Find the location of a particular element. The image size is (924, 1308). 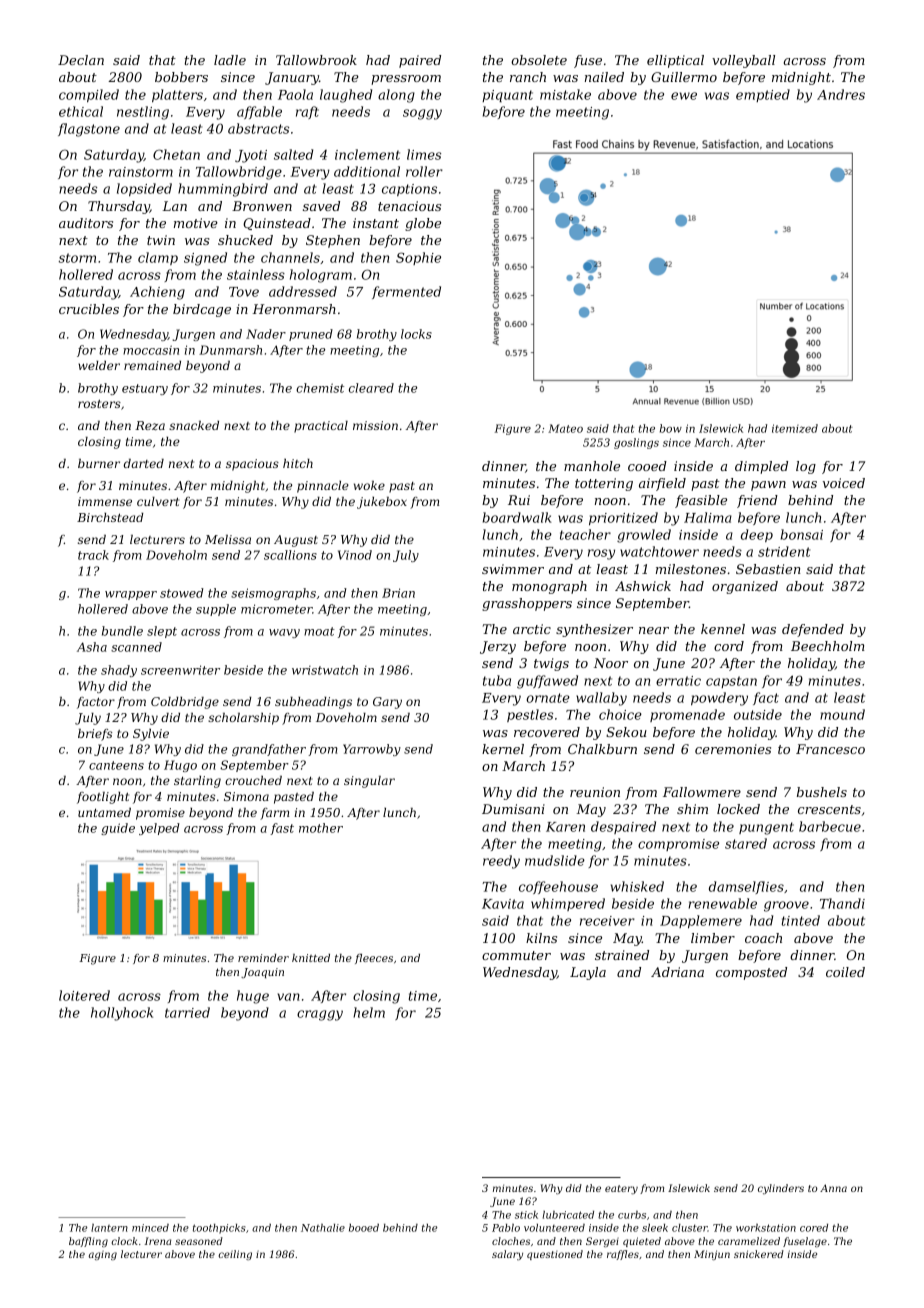

ceremonies is located at coordinates (733, 749).
